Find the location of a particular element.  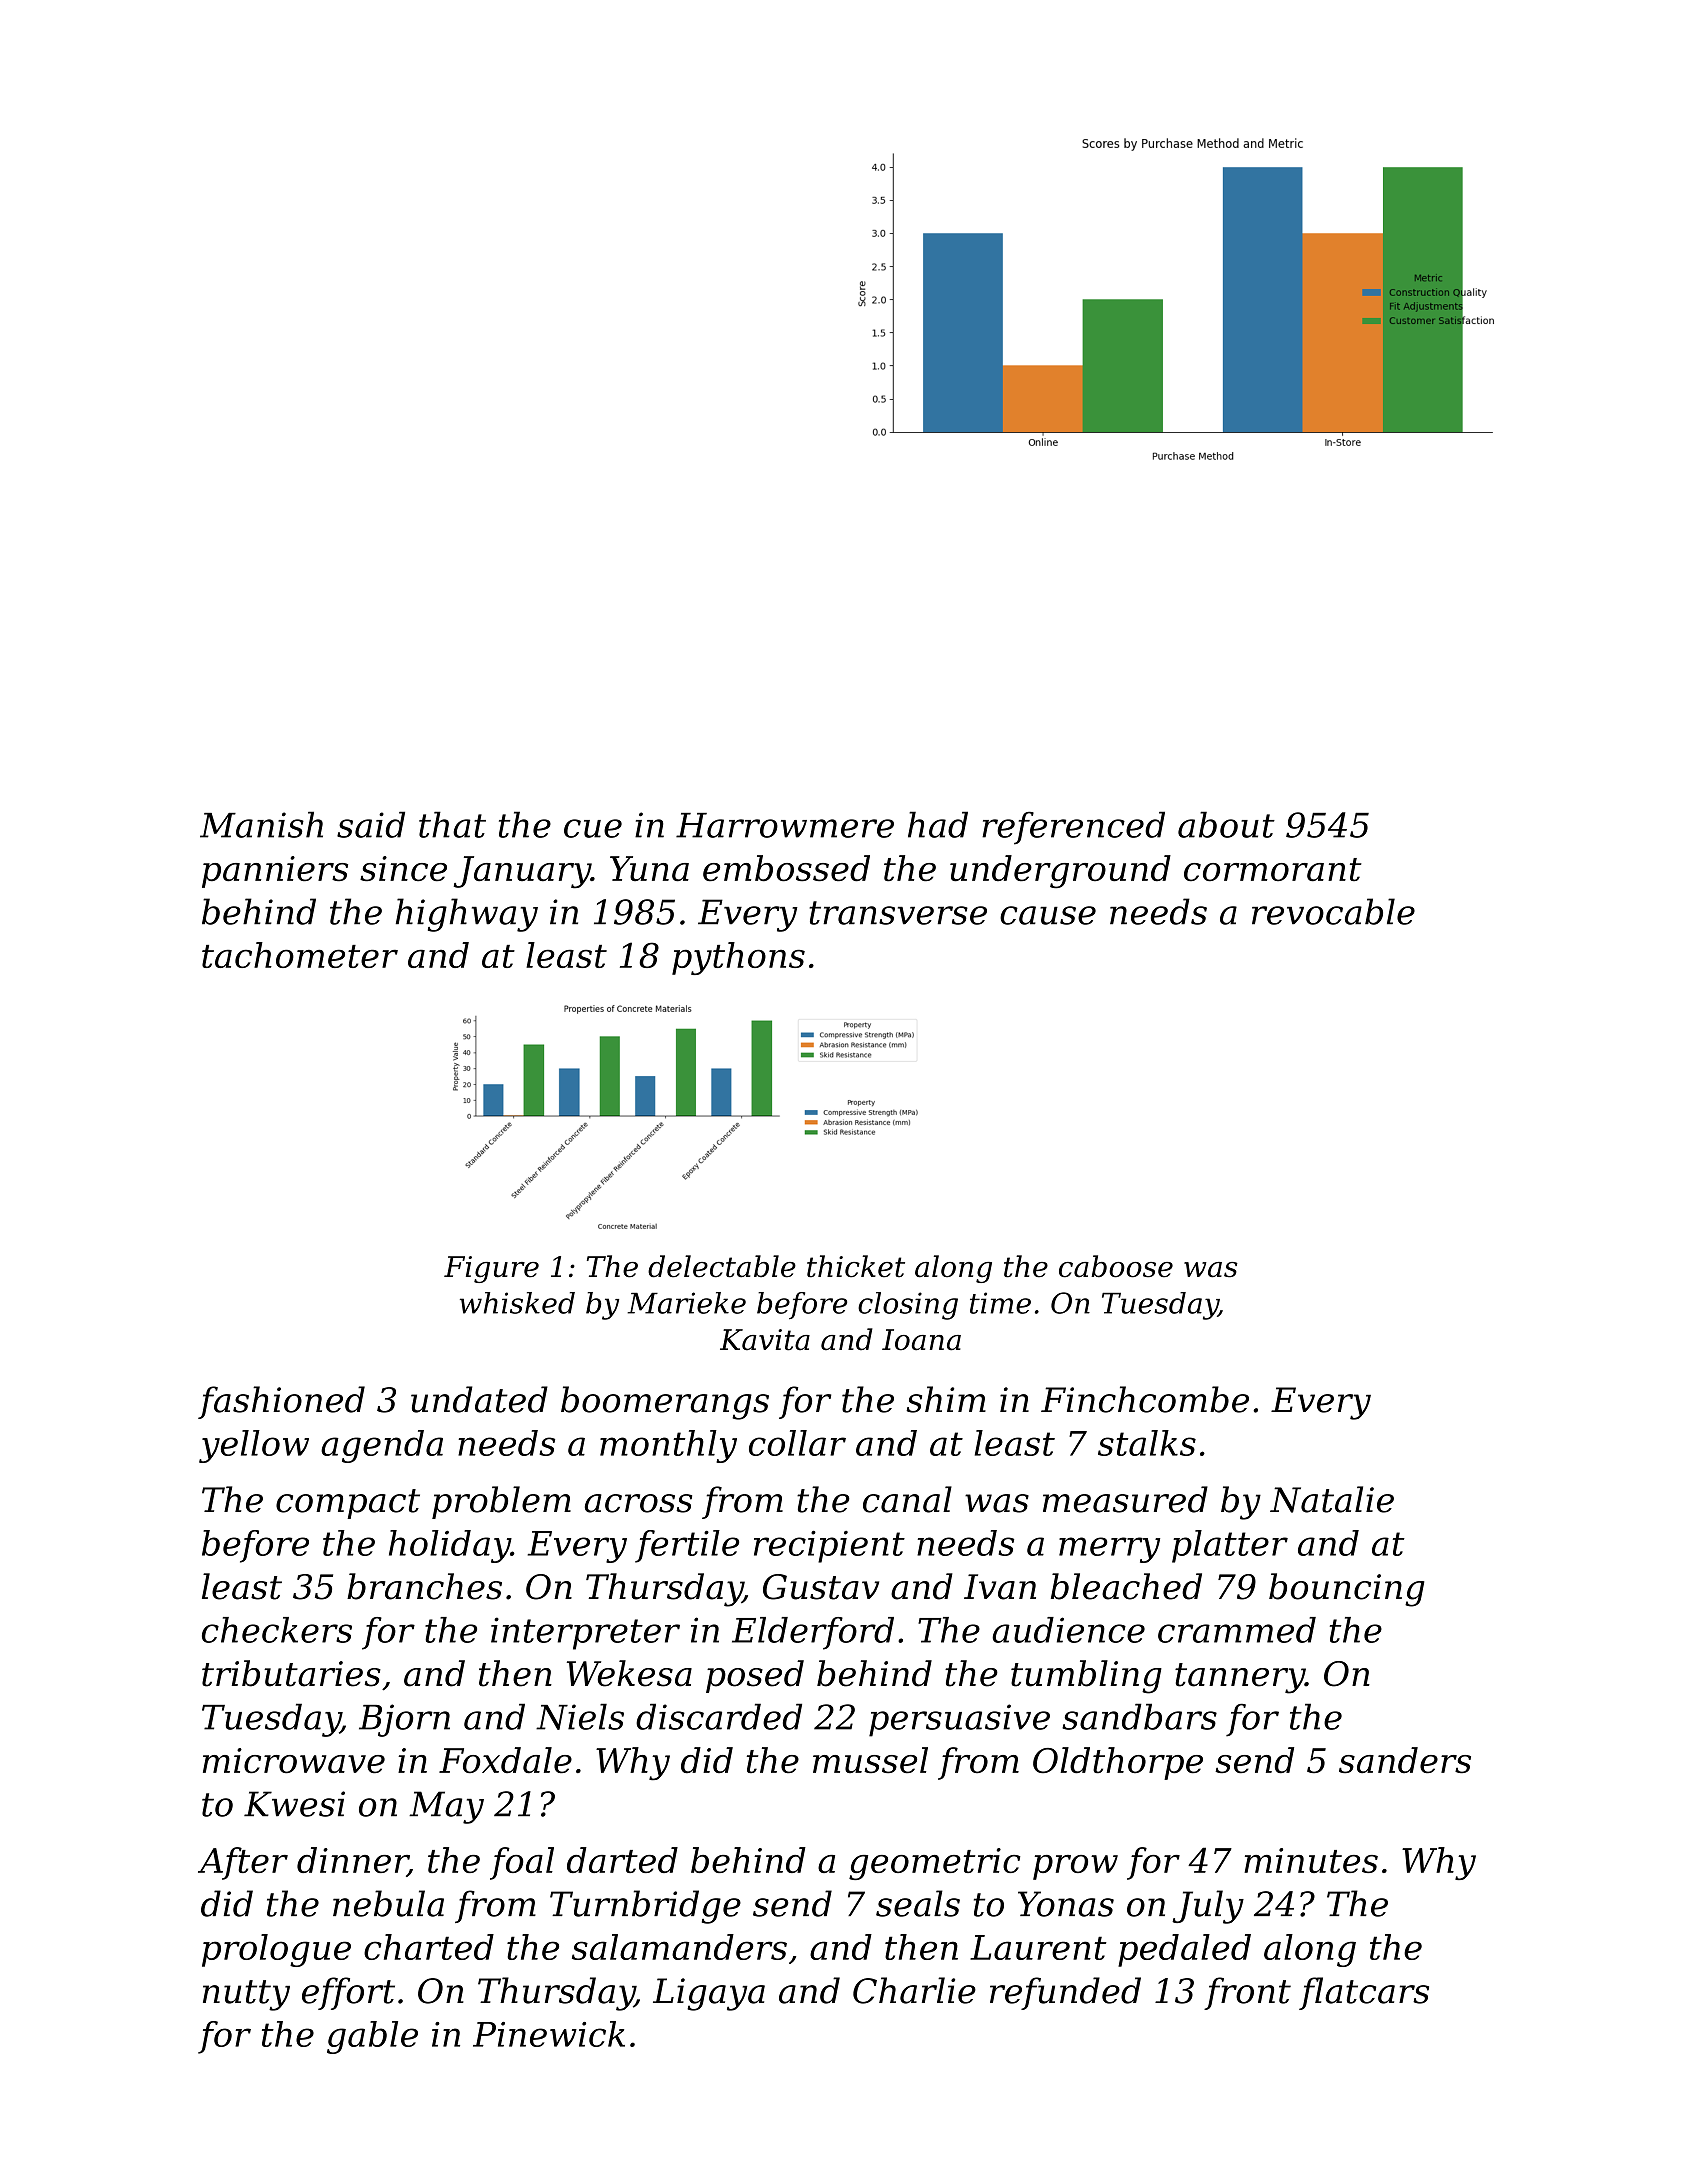

tannery is located at coordinates (1240, 1678).
